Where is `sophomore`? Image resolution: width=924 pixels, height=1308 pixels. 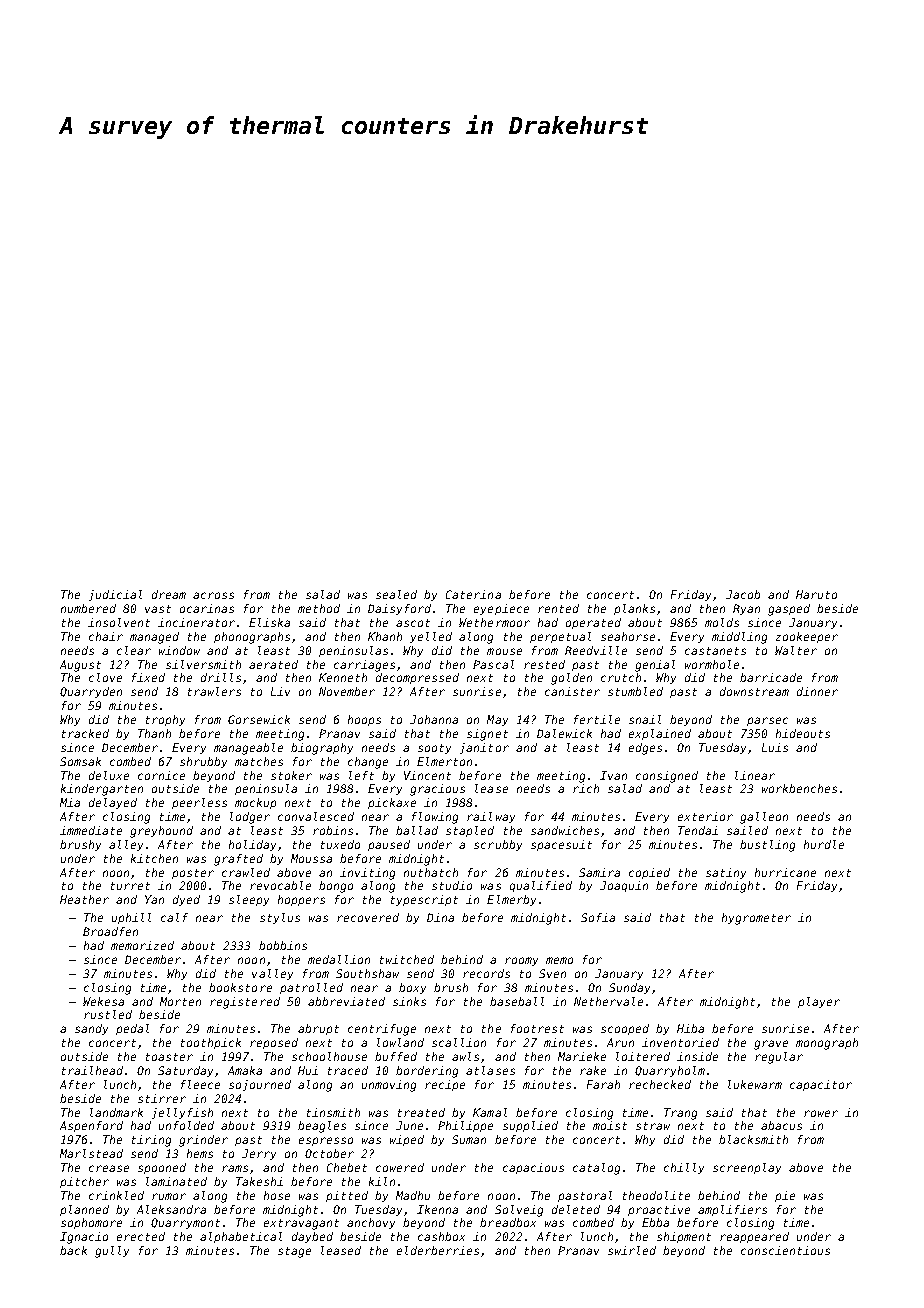 sophomore is located at coordinates (91, 1223).
